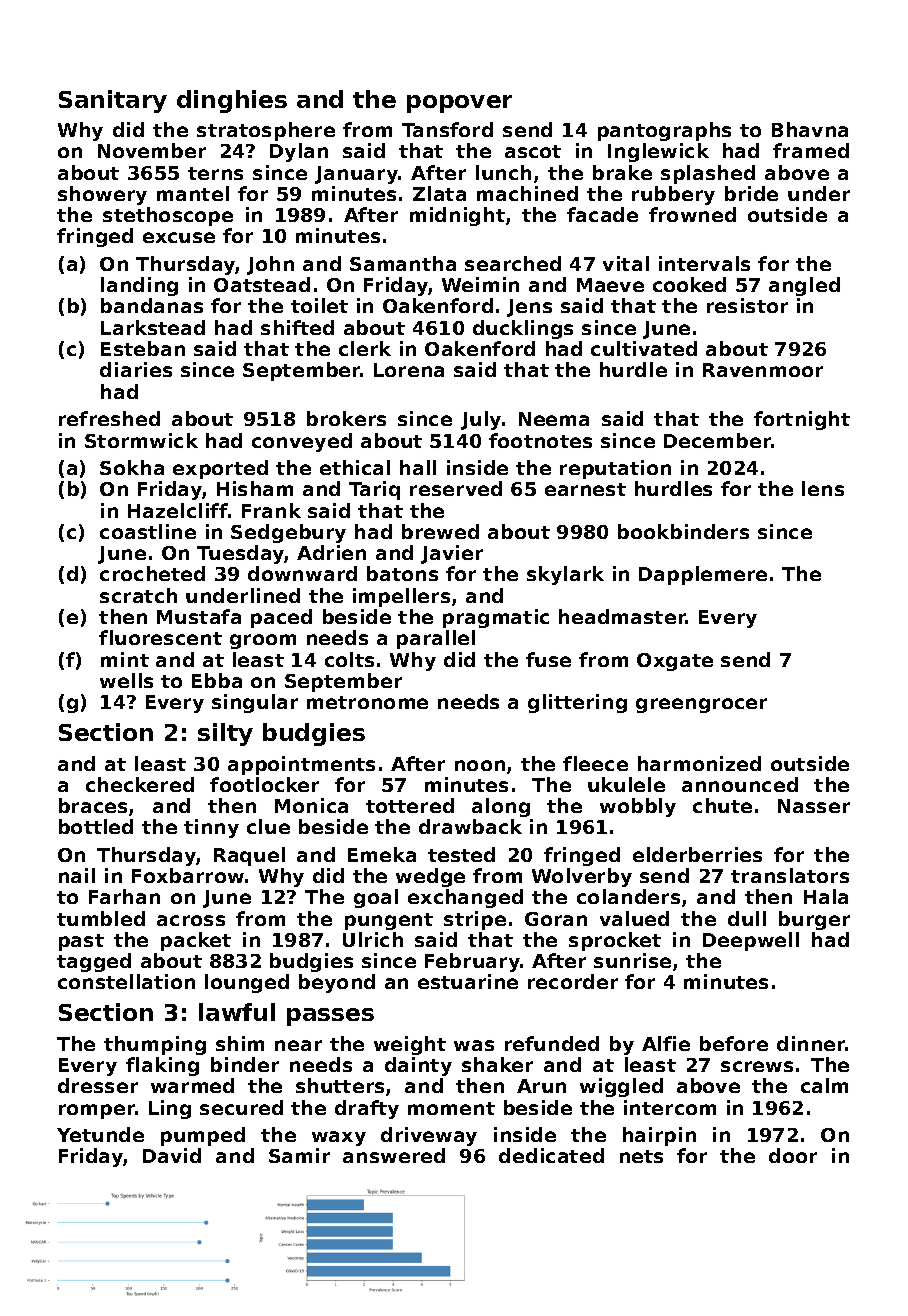 This screenshot has width=908, height=1316. Describe the element at coordinates (331, 552) in the screenshot. I see `Adrien` at that location.
